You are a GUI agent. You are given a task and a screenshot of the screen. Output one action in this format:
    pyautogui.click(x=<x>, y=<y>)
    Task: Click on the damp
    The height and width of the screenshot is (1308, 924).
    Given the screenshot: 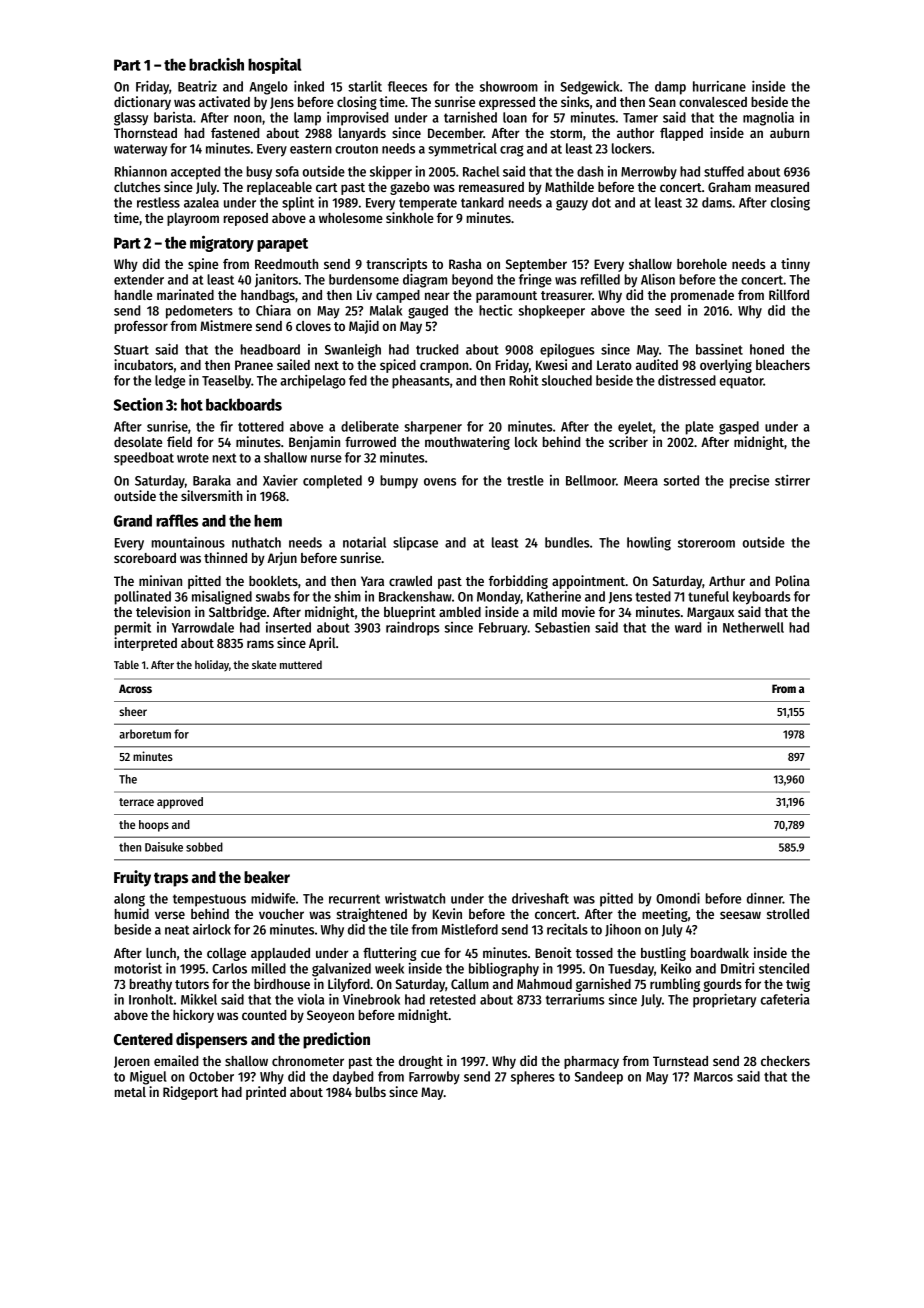 What is the action you would take?
    pyautogui.click(x=670, y=88)
